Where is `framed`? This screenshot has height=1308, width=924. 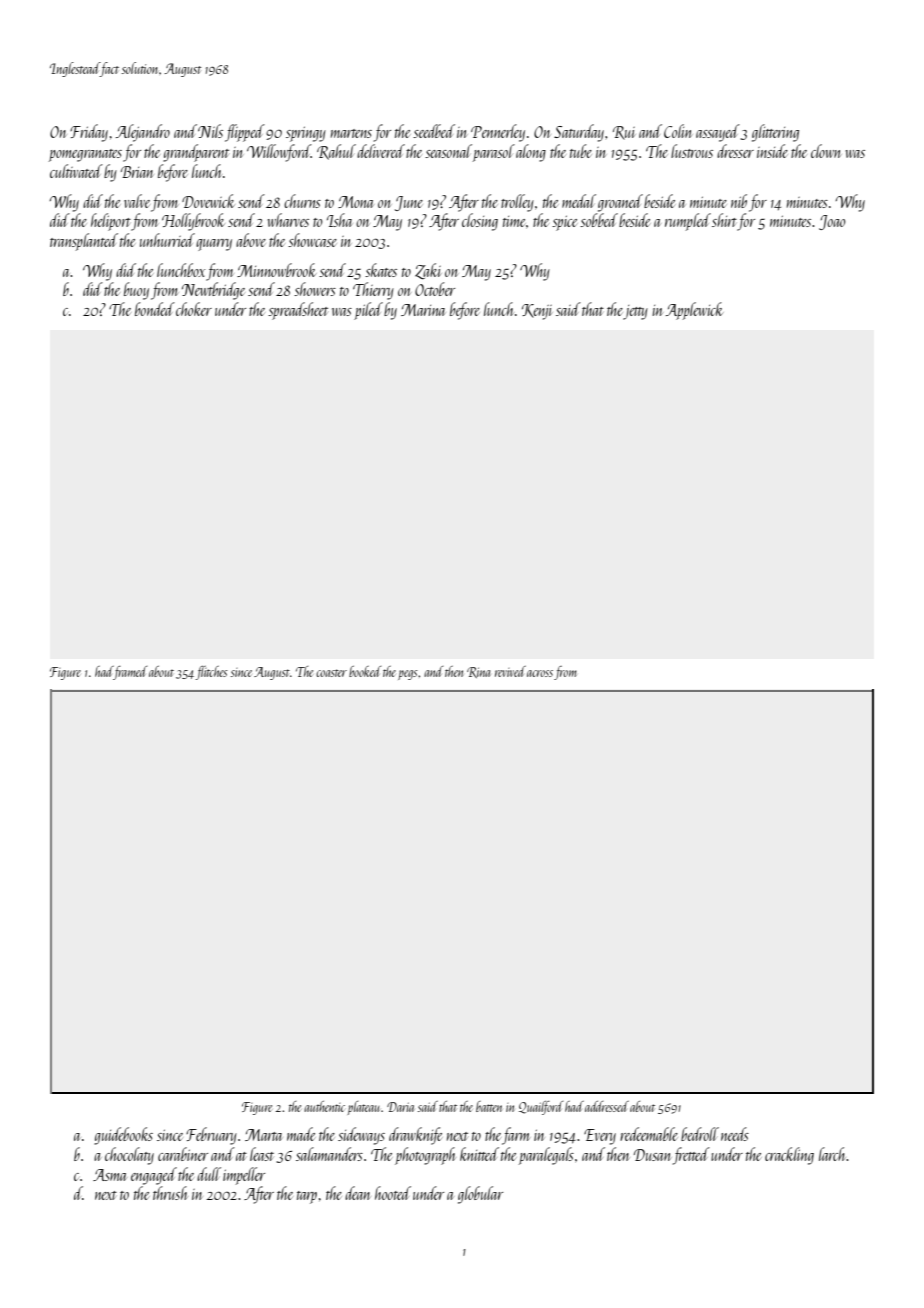
framed is located at coordinates (130, 673).
